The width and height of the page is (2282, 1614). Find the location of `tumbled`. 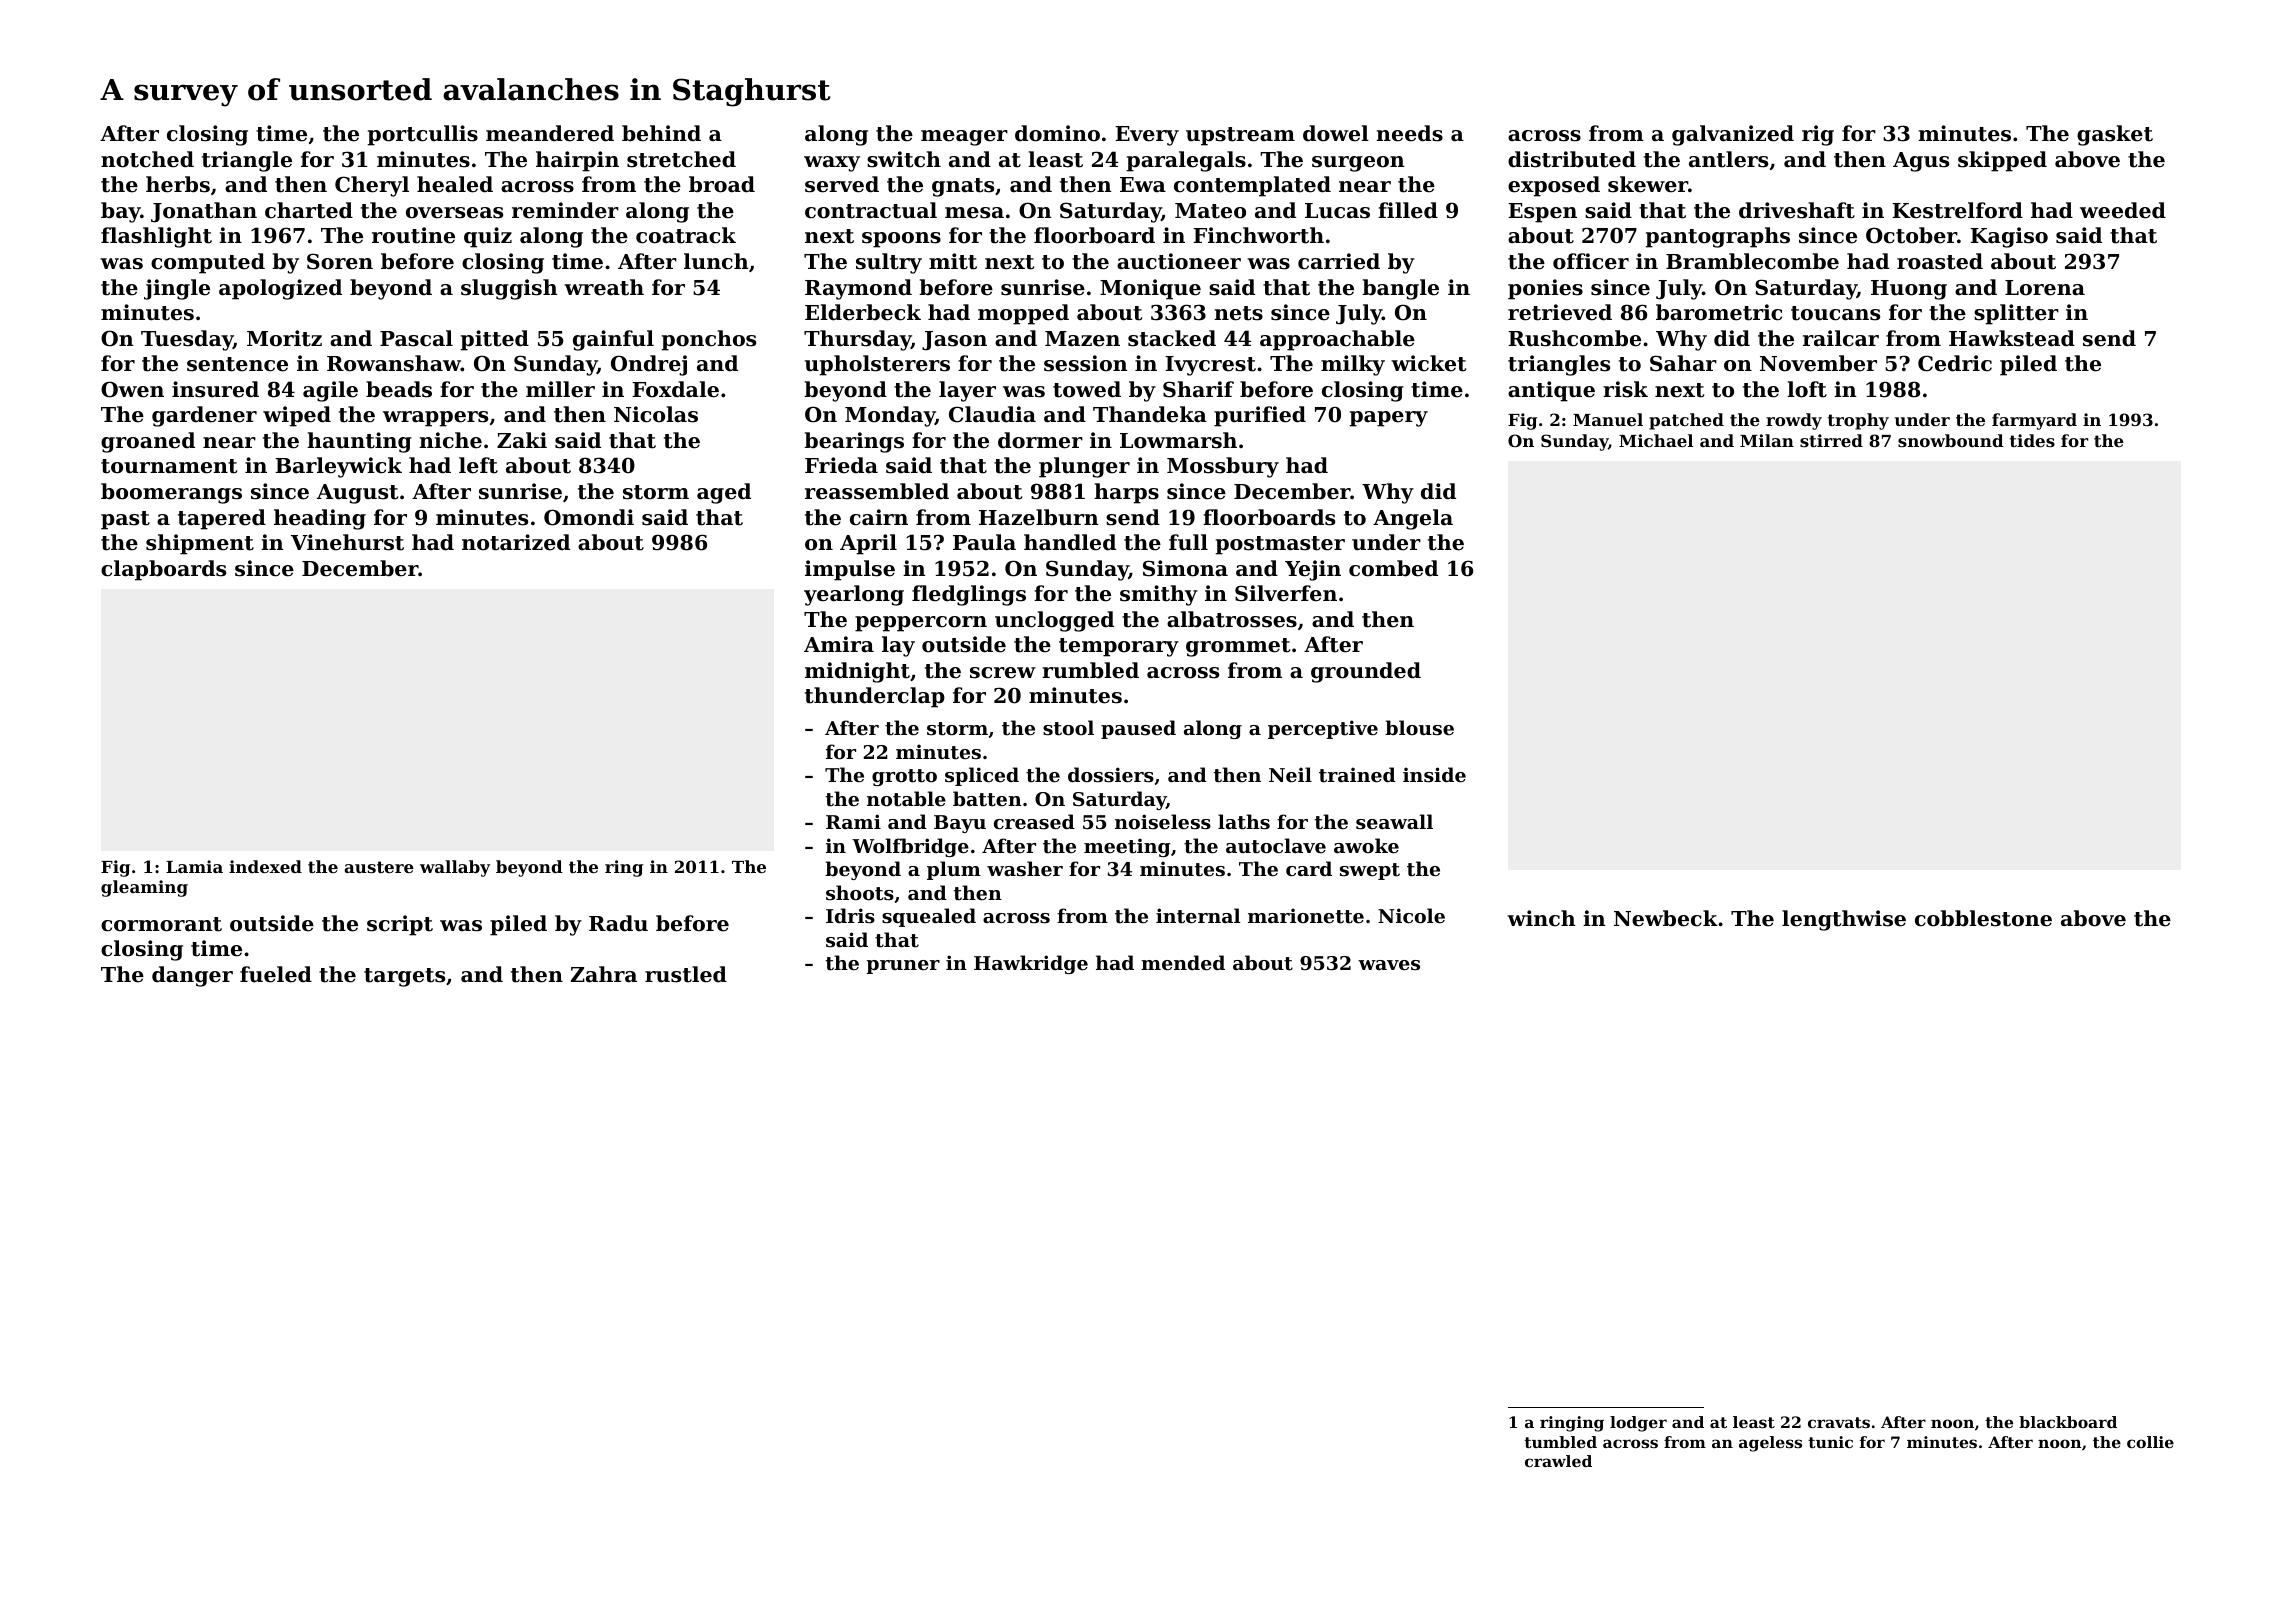

tumbled is located at coordinates (1560, 1442).
